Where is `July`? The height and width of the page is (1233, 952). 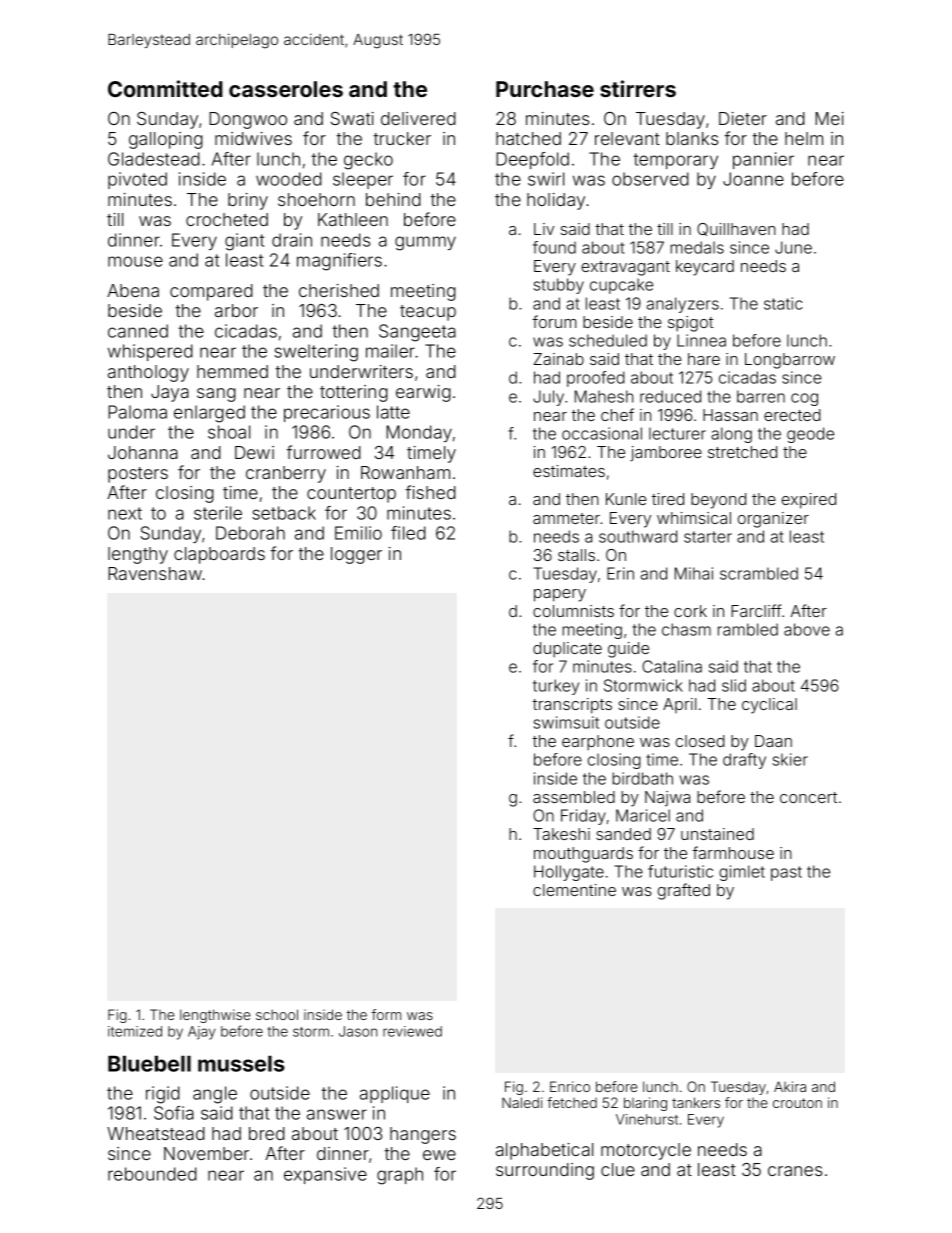 July is located at coordinates (548, 398).
